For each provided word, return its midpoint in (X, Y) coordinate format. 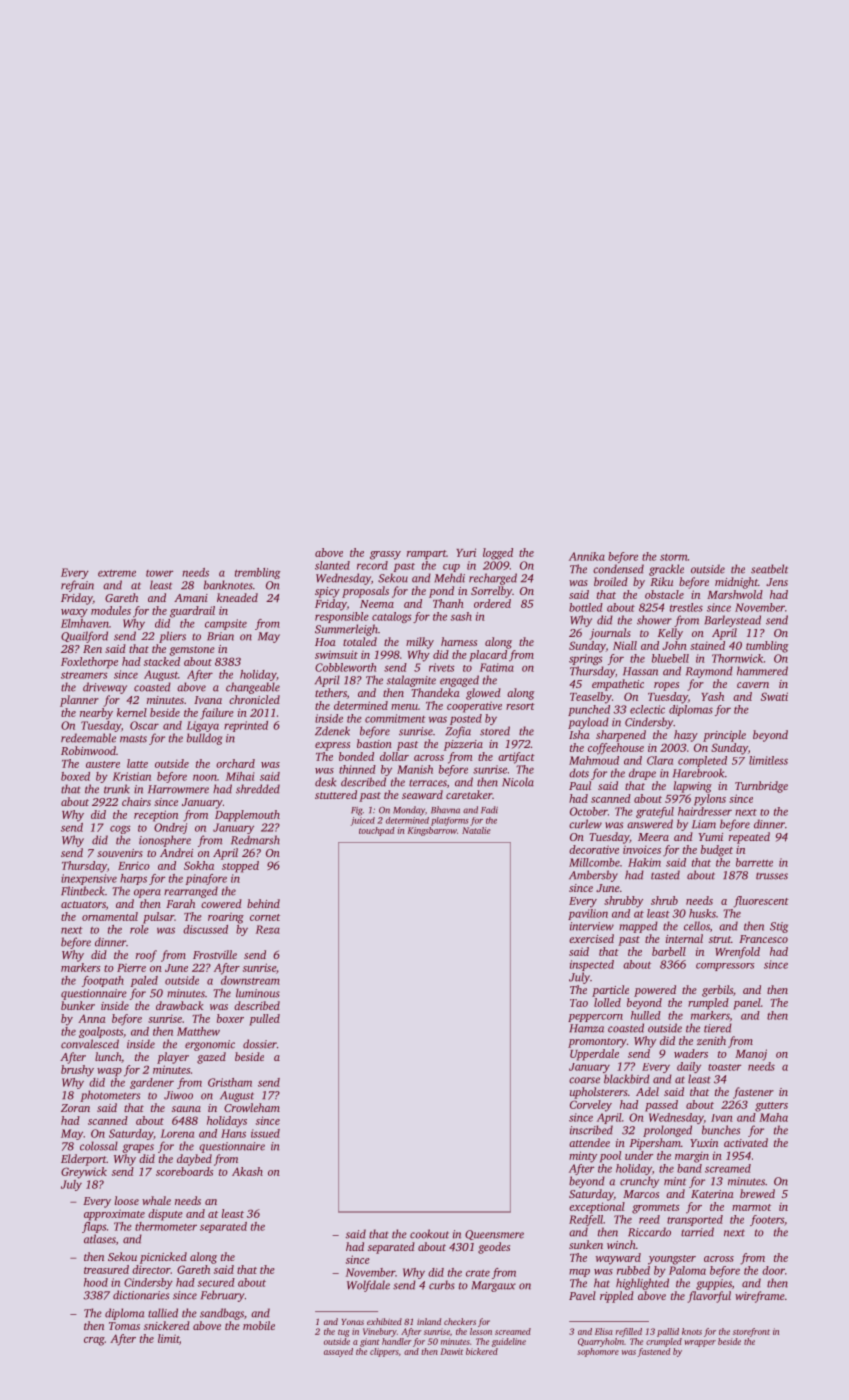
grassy (385, 555)
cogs (120, 829)
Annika (587, 556)
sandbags (222, 1314)
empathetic (618, 685)
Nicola (518, 782)
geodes (494, 1248)
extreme (117, 573)
